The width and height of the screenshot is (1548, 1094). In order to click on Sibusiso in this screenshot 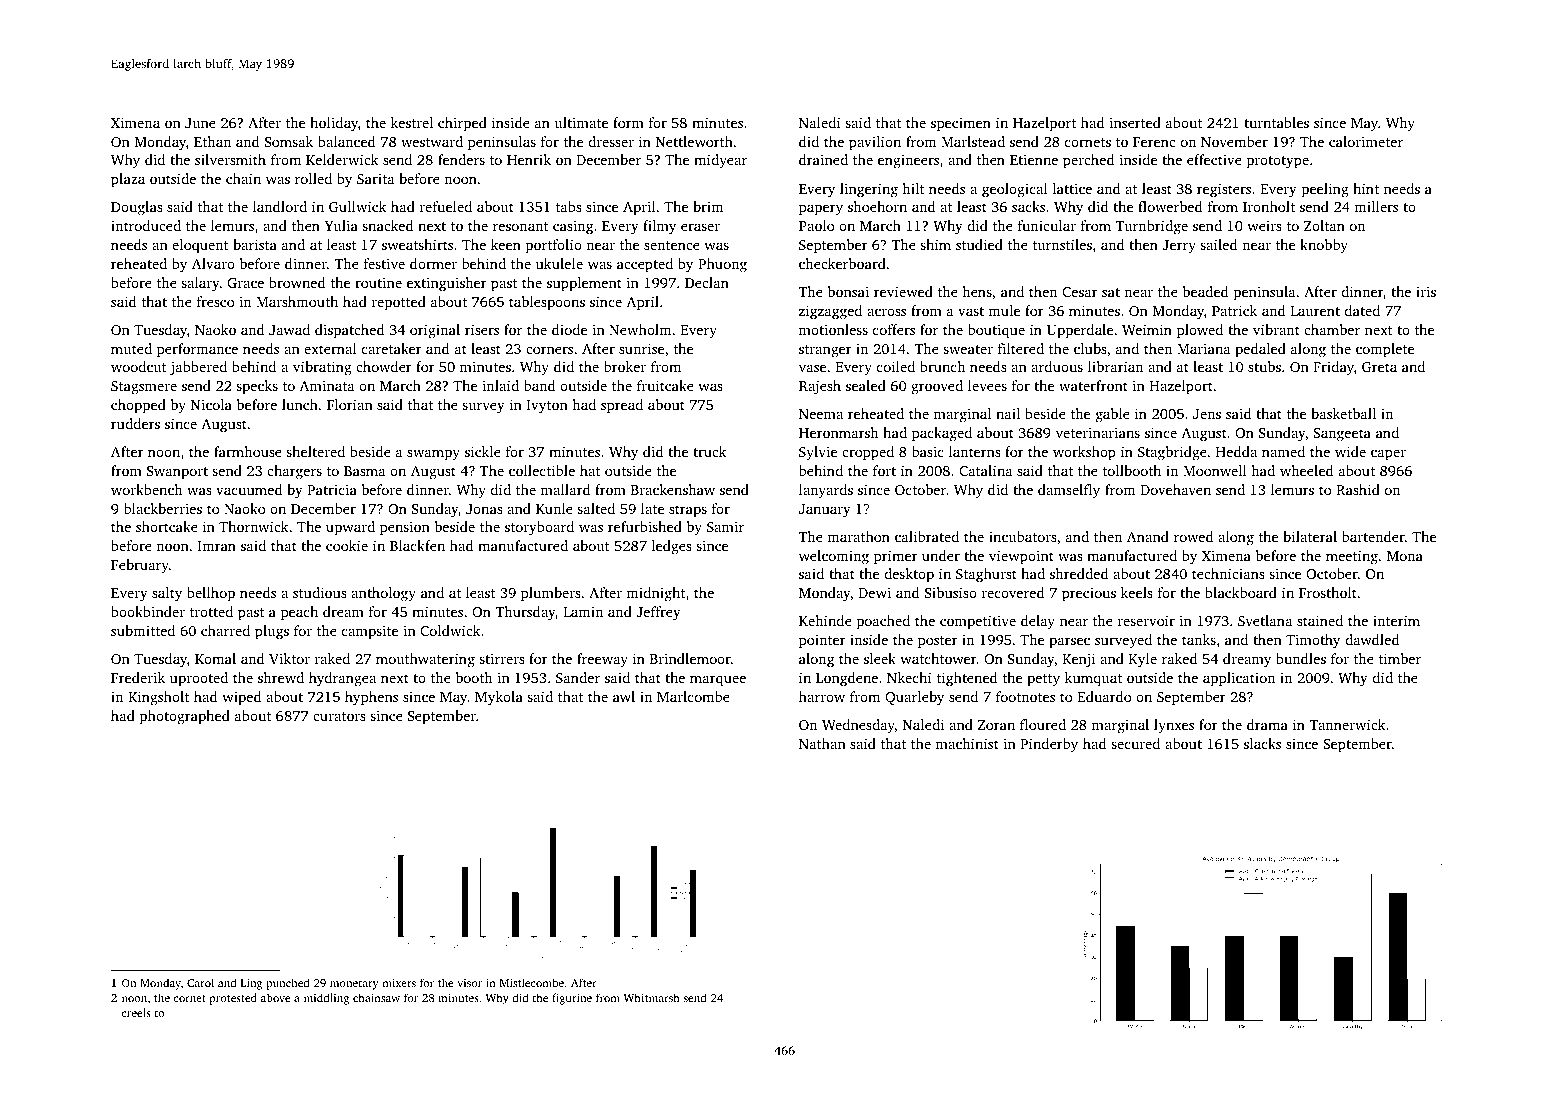, I will do `click(951, 592)`.
